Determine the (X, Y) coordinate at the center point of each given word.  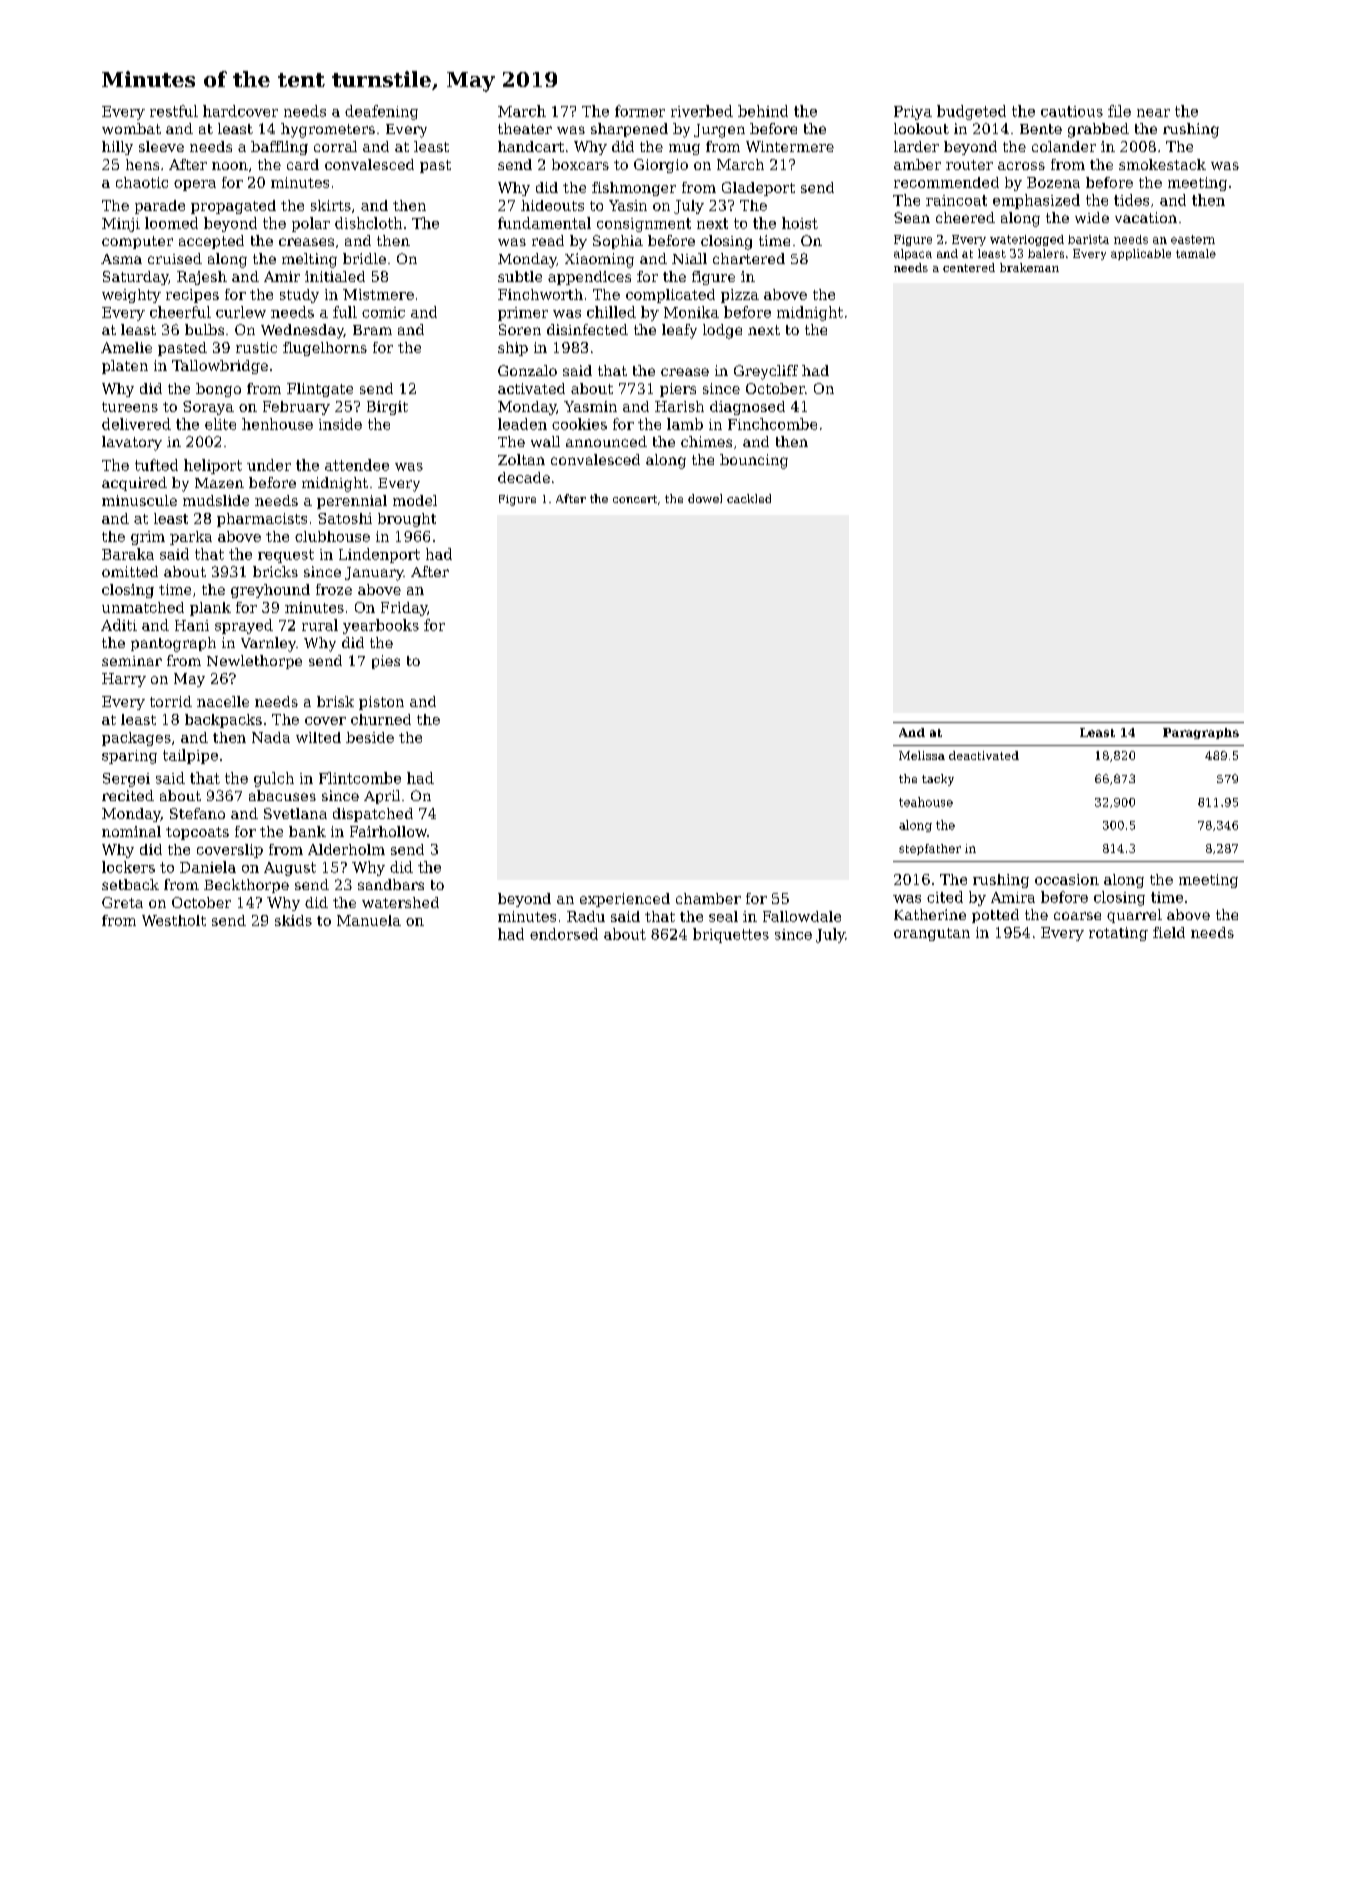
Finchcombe (772, 424)
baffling (279, 148)
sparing (129, 757)
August (290, 869)
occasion (1067, 879)
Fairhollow (388, 831)
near (1153, 113)
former (640, 111)
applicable (1141, 254)
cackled (749, 498)
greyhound (270, 591)
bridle (364, 258)
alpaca (913, 254)
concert (635, 499)
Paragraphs (1201, 733)
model (415, 500)
